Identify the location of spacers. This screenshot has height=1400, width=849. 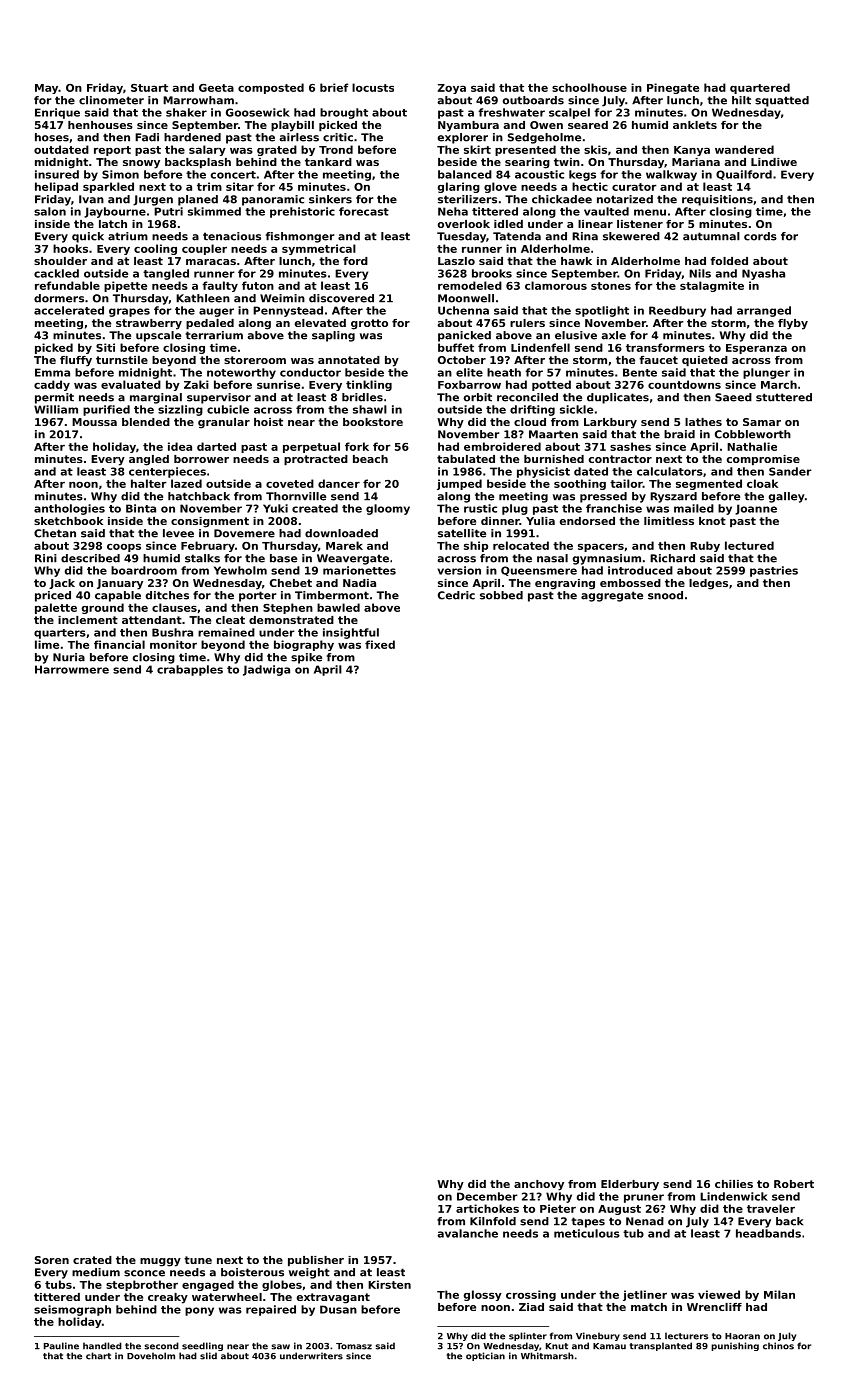
(601, 547).
